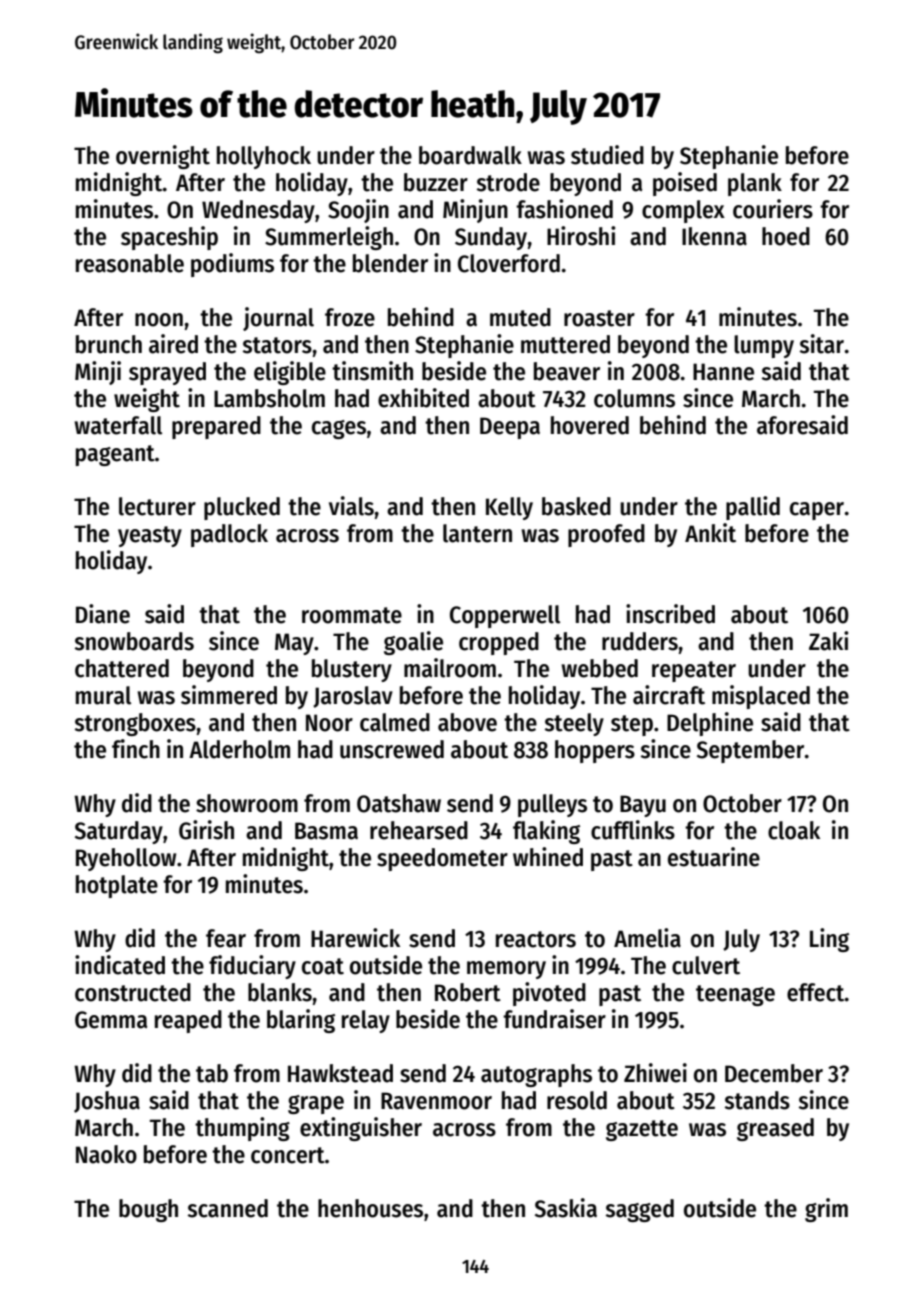 The height and width of the page is (1311, 924). Describe the element at coordinates (640, 641) in the page. I see `rudders` at that location.
